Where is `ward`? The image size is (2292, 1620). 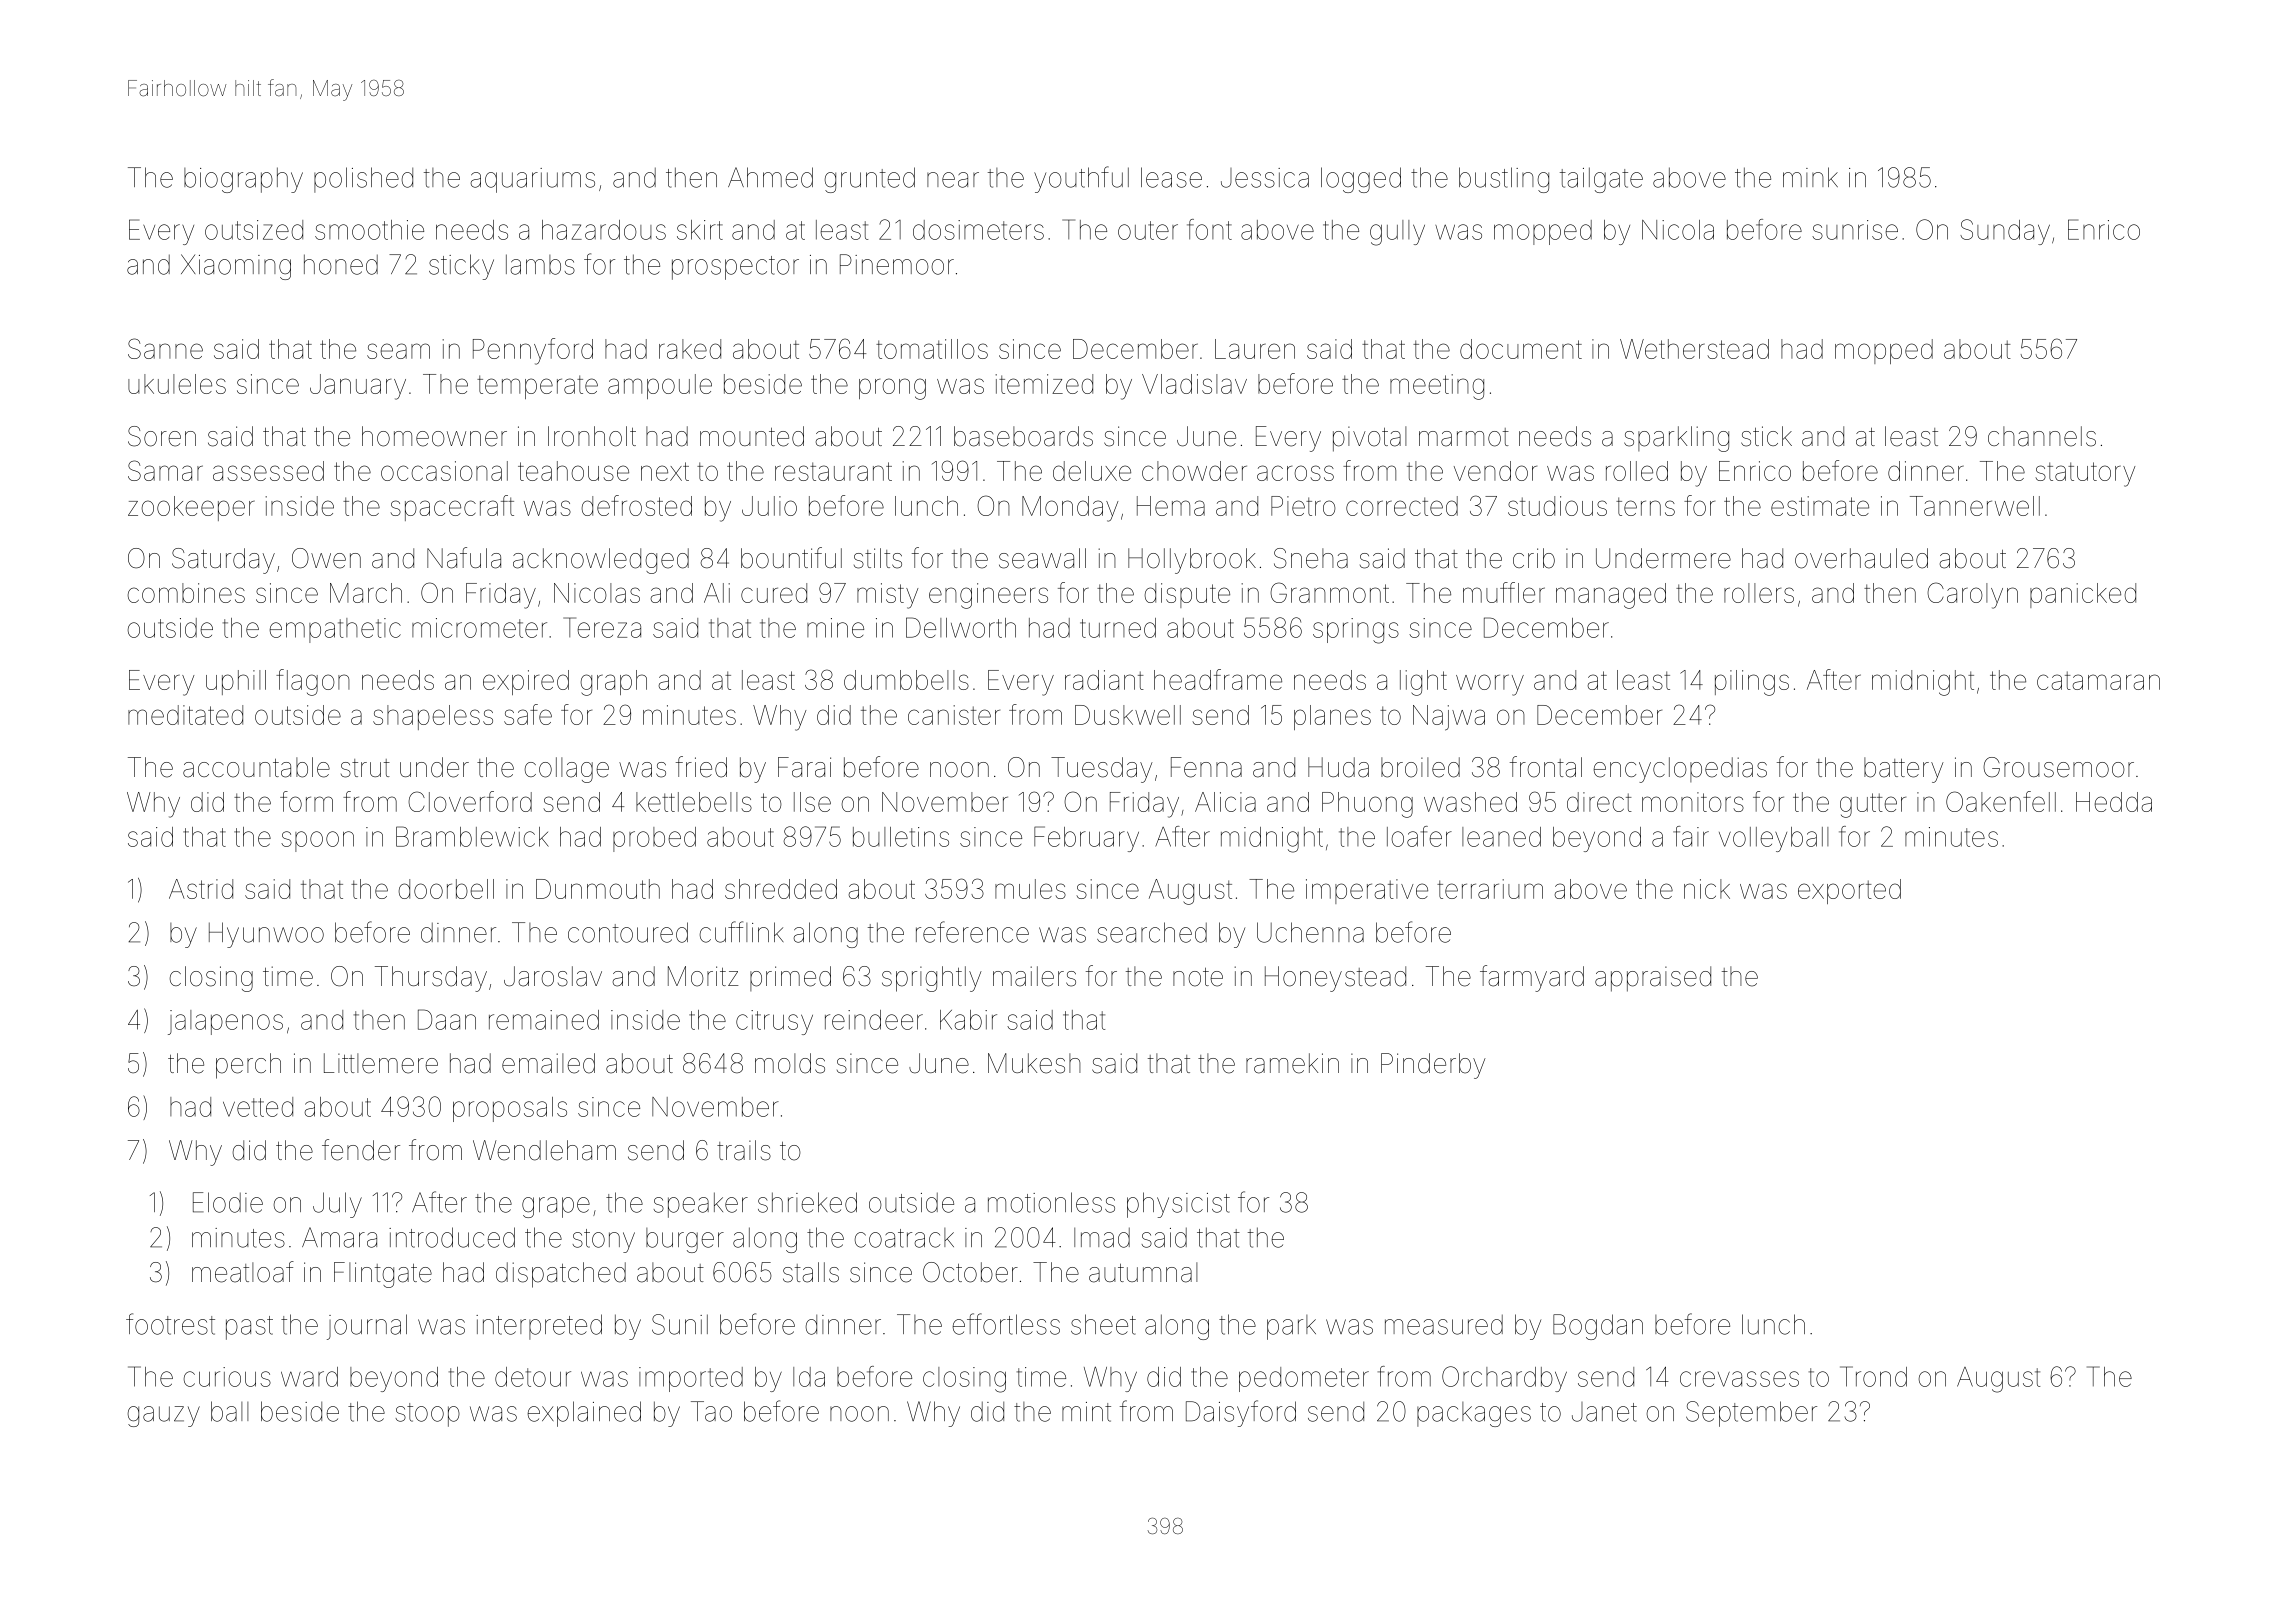
ward is located at coordinates (309, 1377).
